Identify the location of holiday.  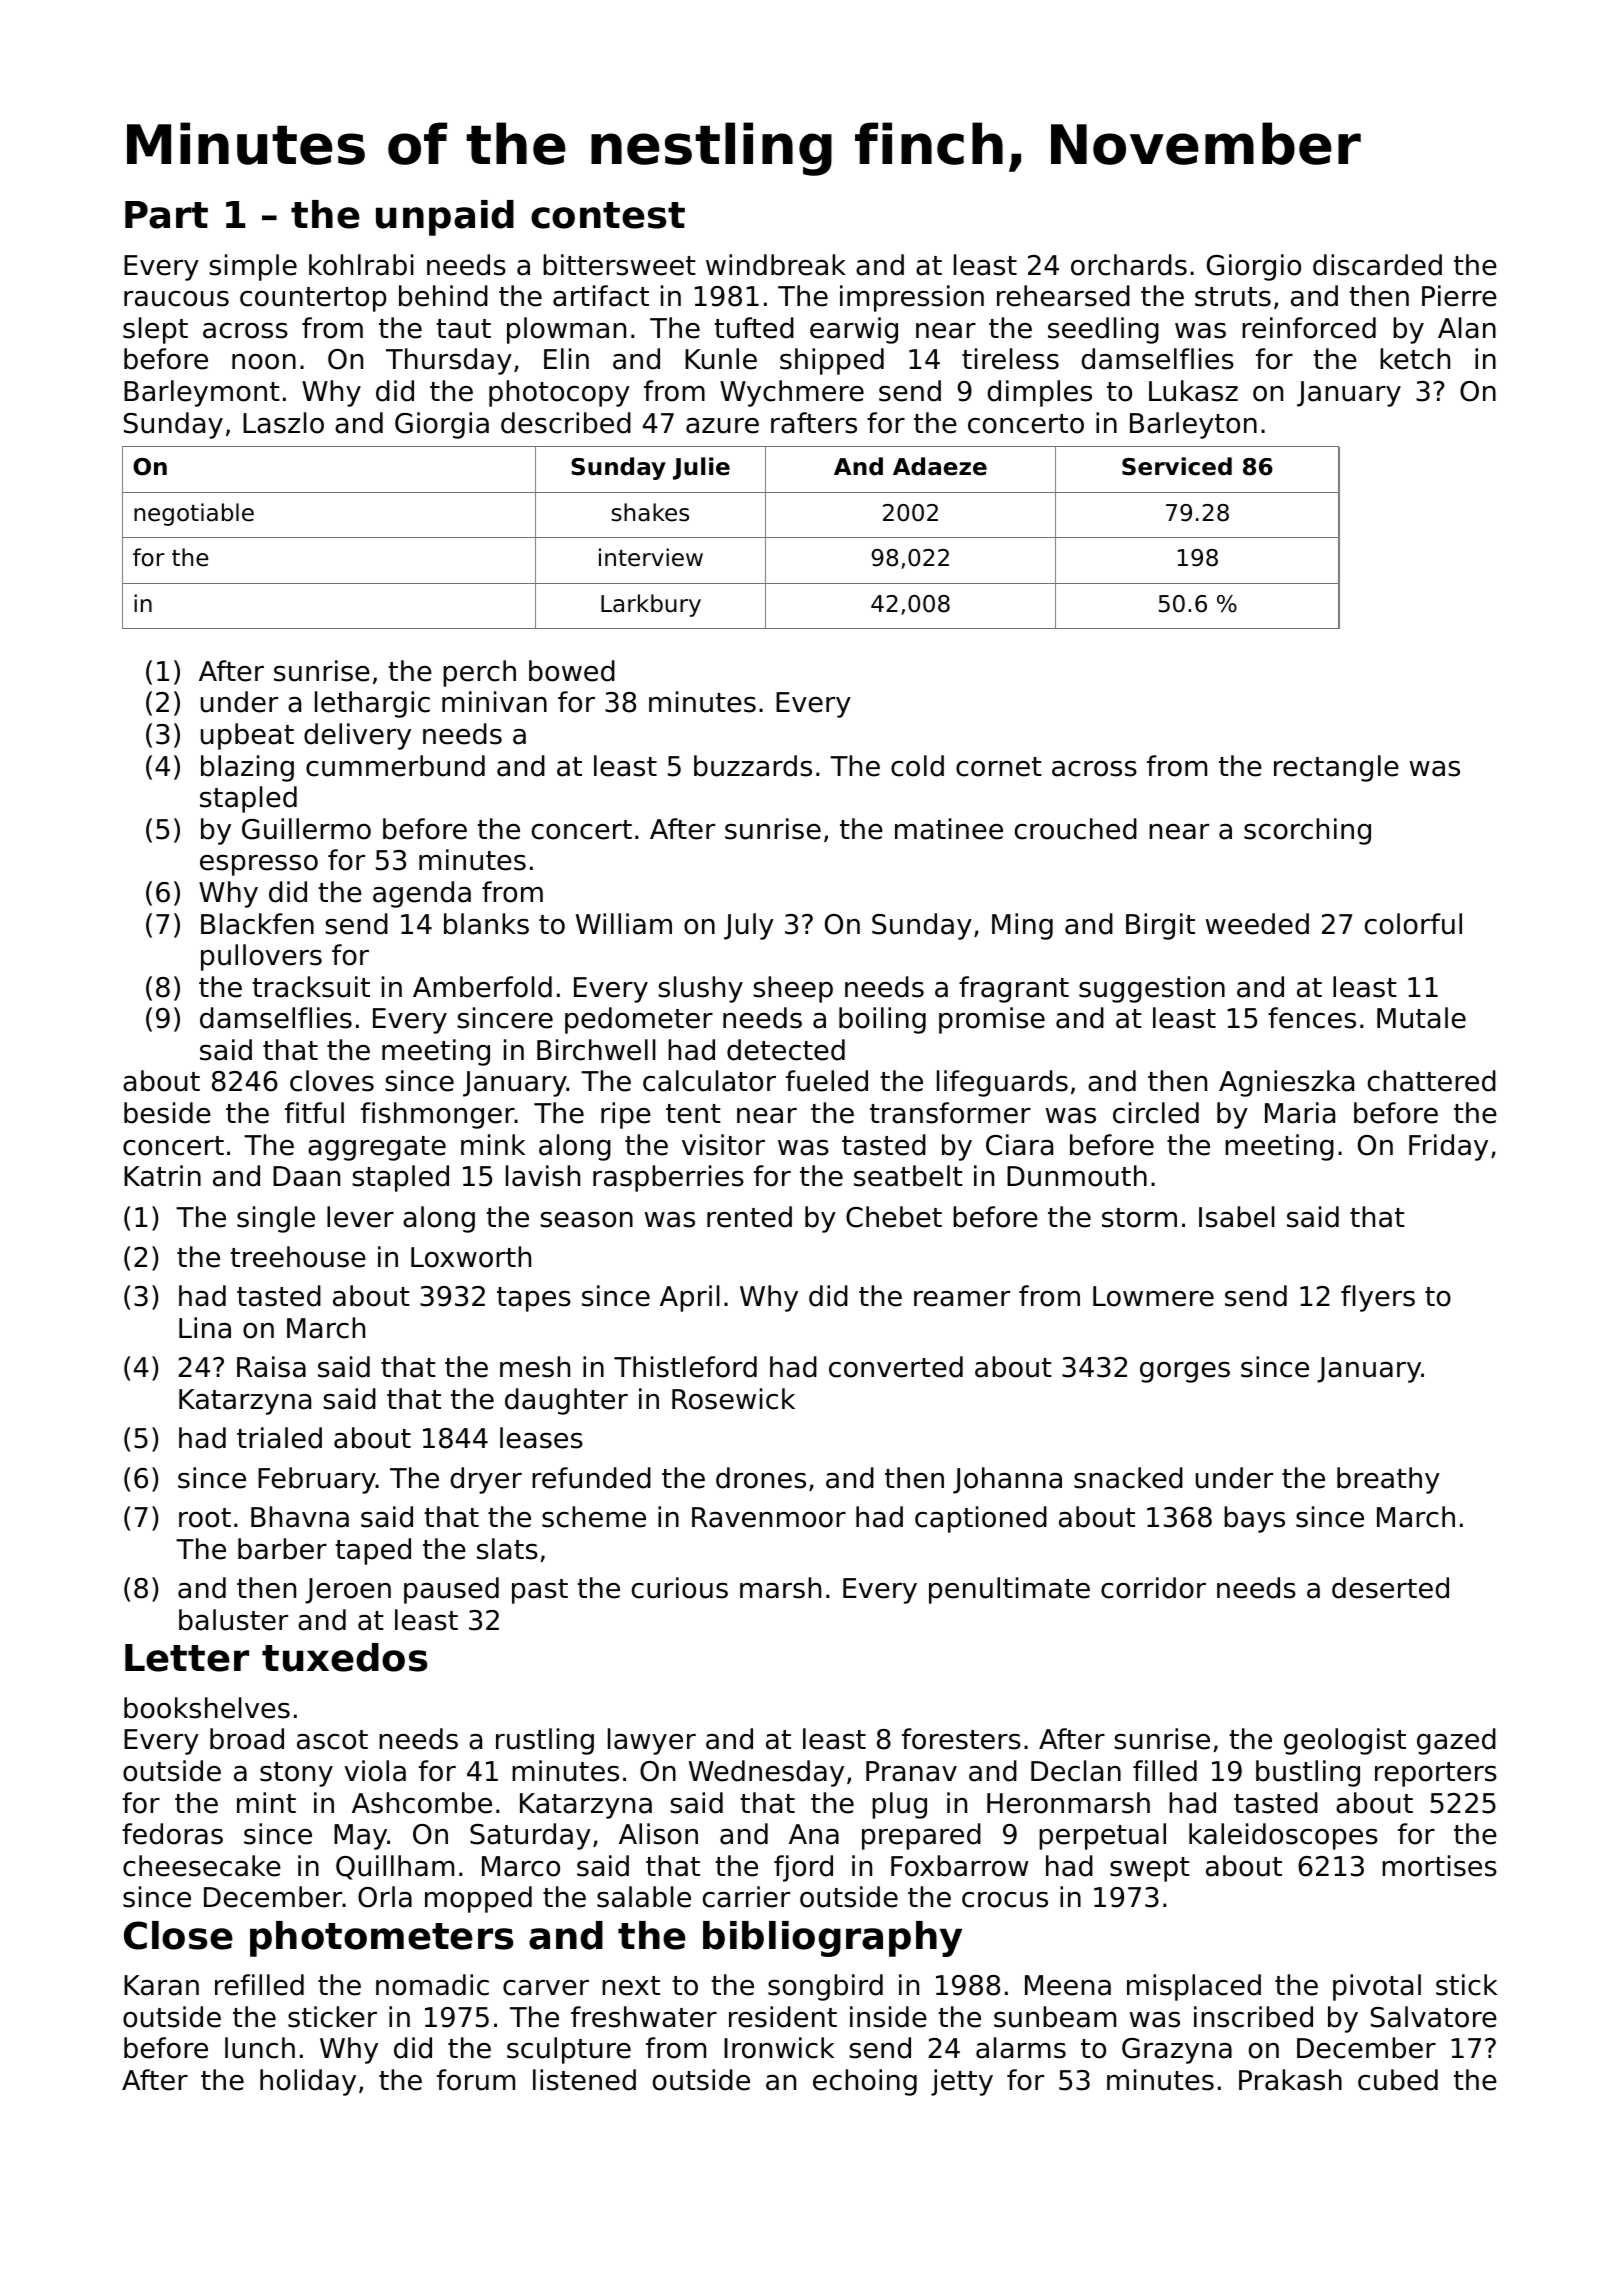
(308, 2082).
